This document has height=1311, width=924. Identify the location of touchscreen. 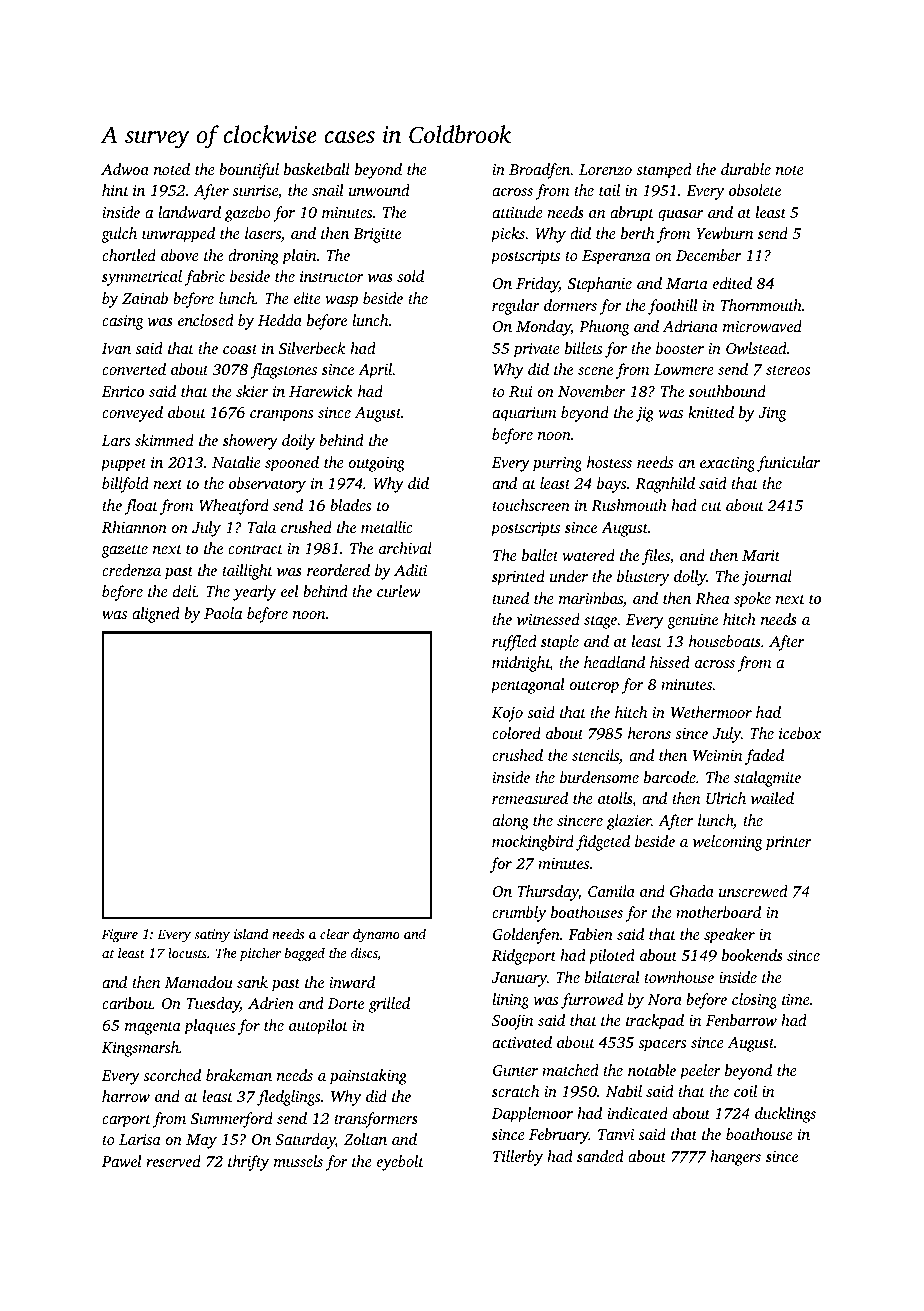
(531, 505).
